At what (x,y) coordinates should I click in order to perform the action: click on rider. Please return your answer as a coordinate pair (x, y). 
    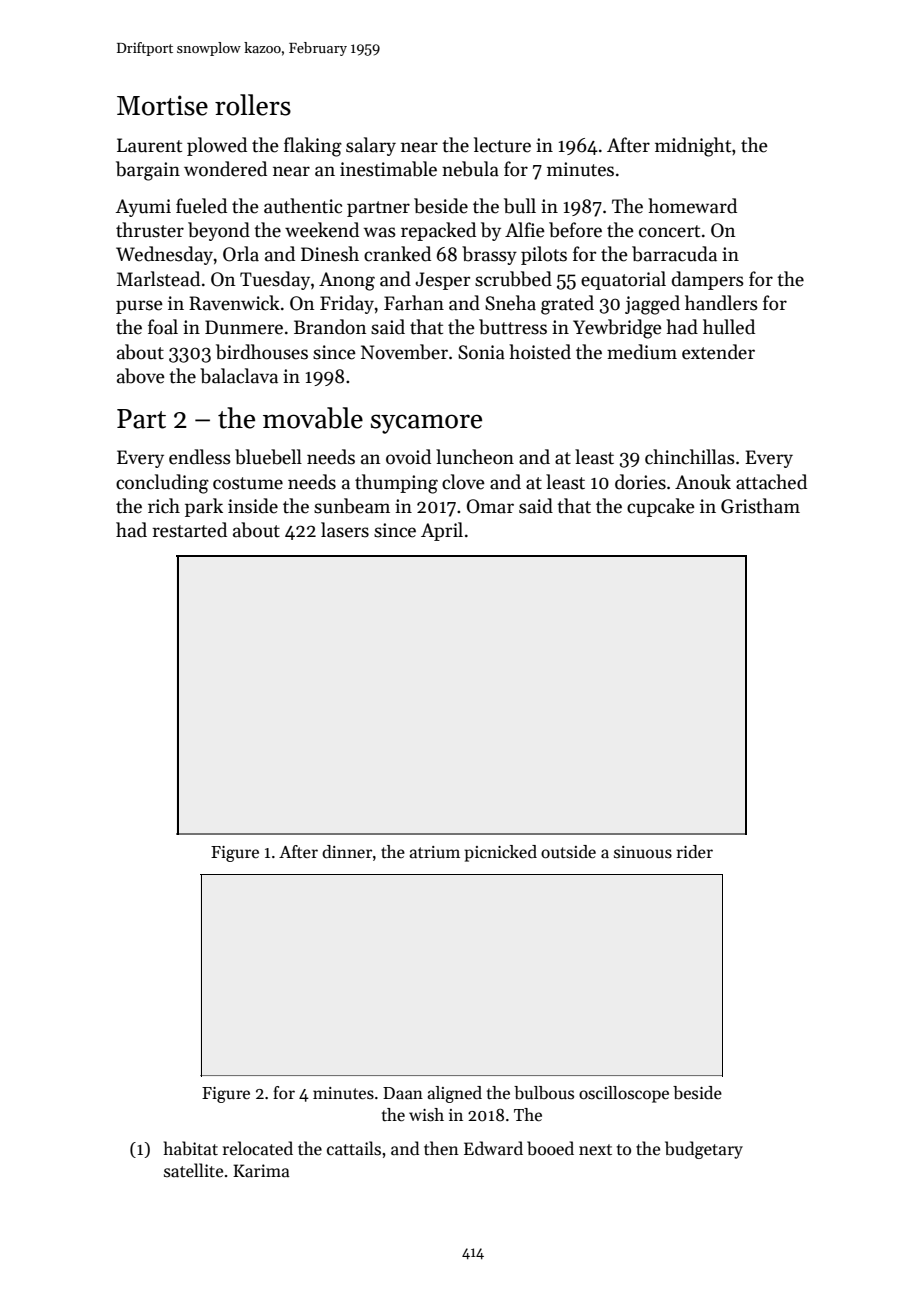
    Looking at the image, I should click on (695, 852).
